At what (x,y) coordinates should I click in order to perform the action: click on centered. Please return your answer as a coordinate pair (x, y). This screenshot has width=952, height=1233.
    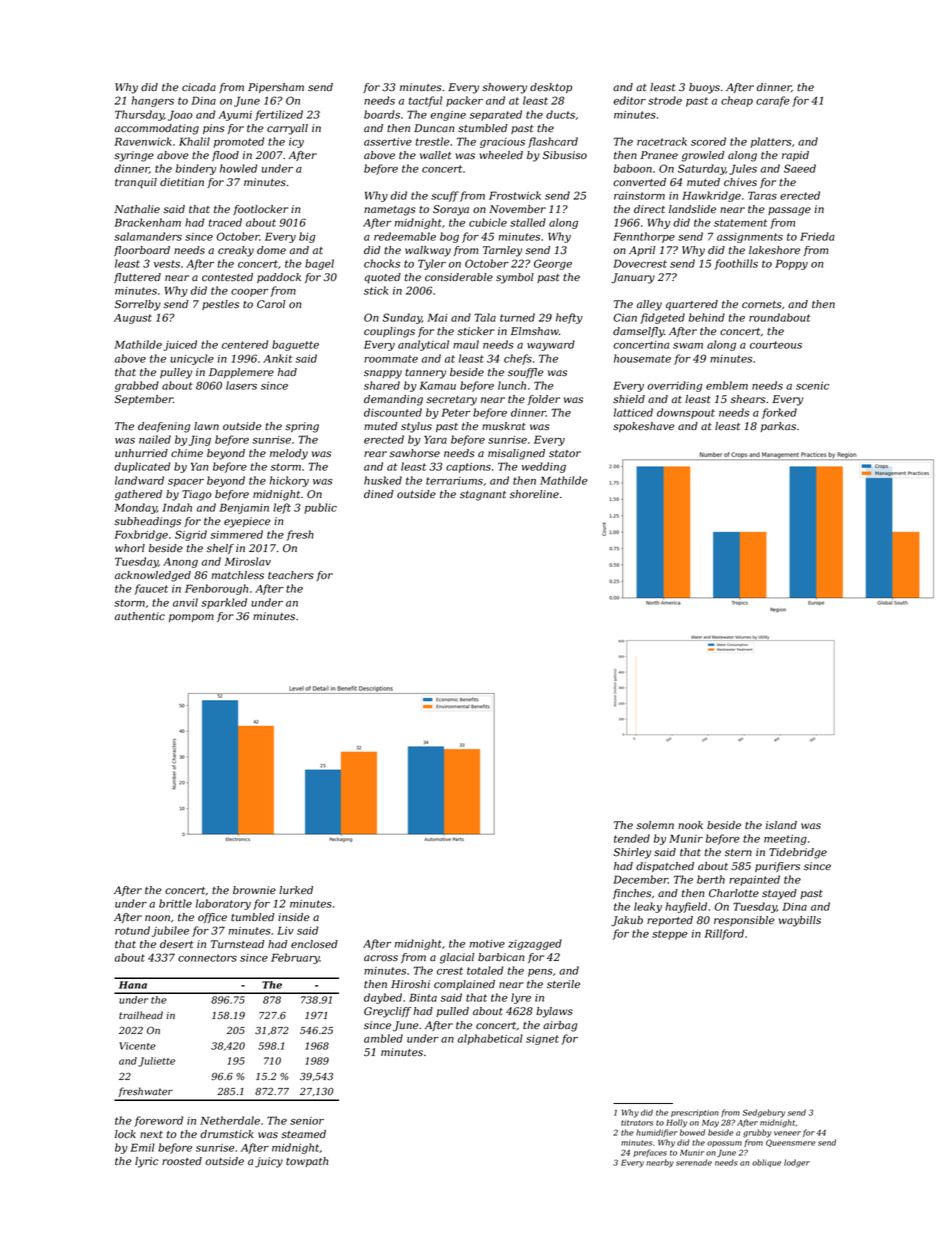
    Looking at the image, I should click on (245, 344).
